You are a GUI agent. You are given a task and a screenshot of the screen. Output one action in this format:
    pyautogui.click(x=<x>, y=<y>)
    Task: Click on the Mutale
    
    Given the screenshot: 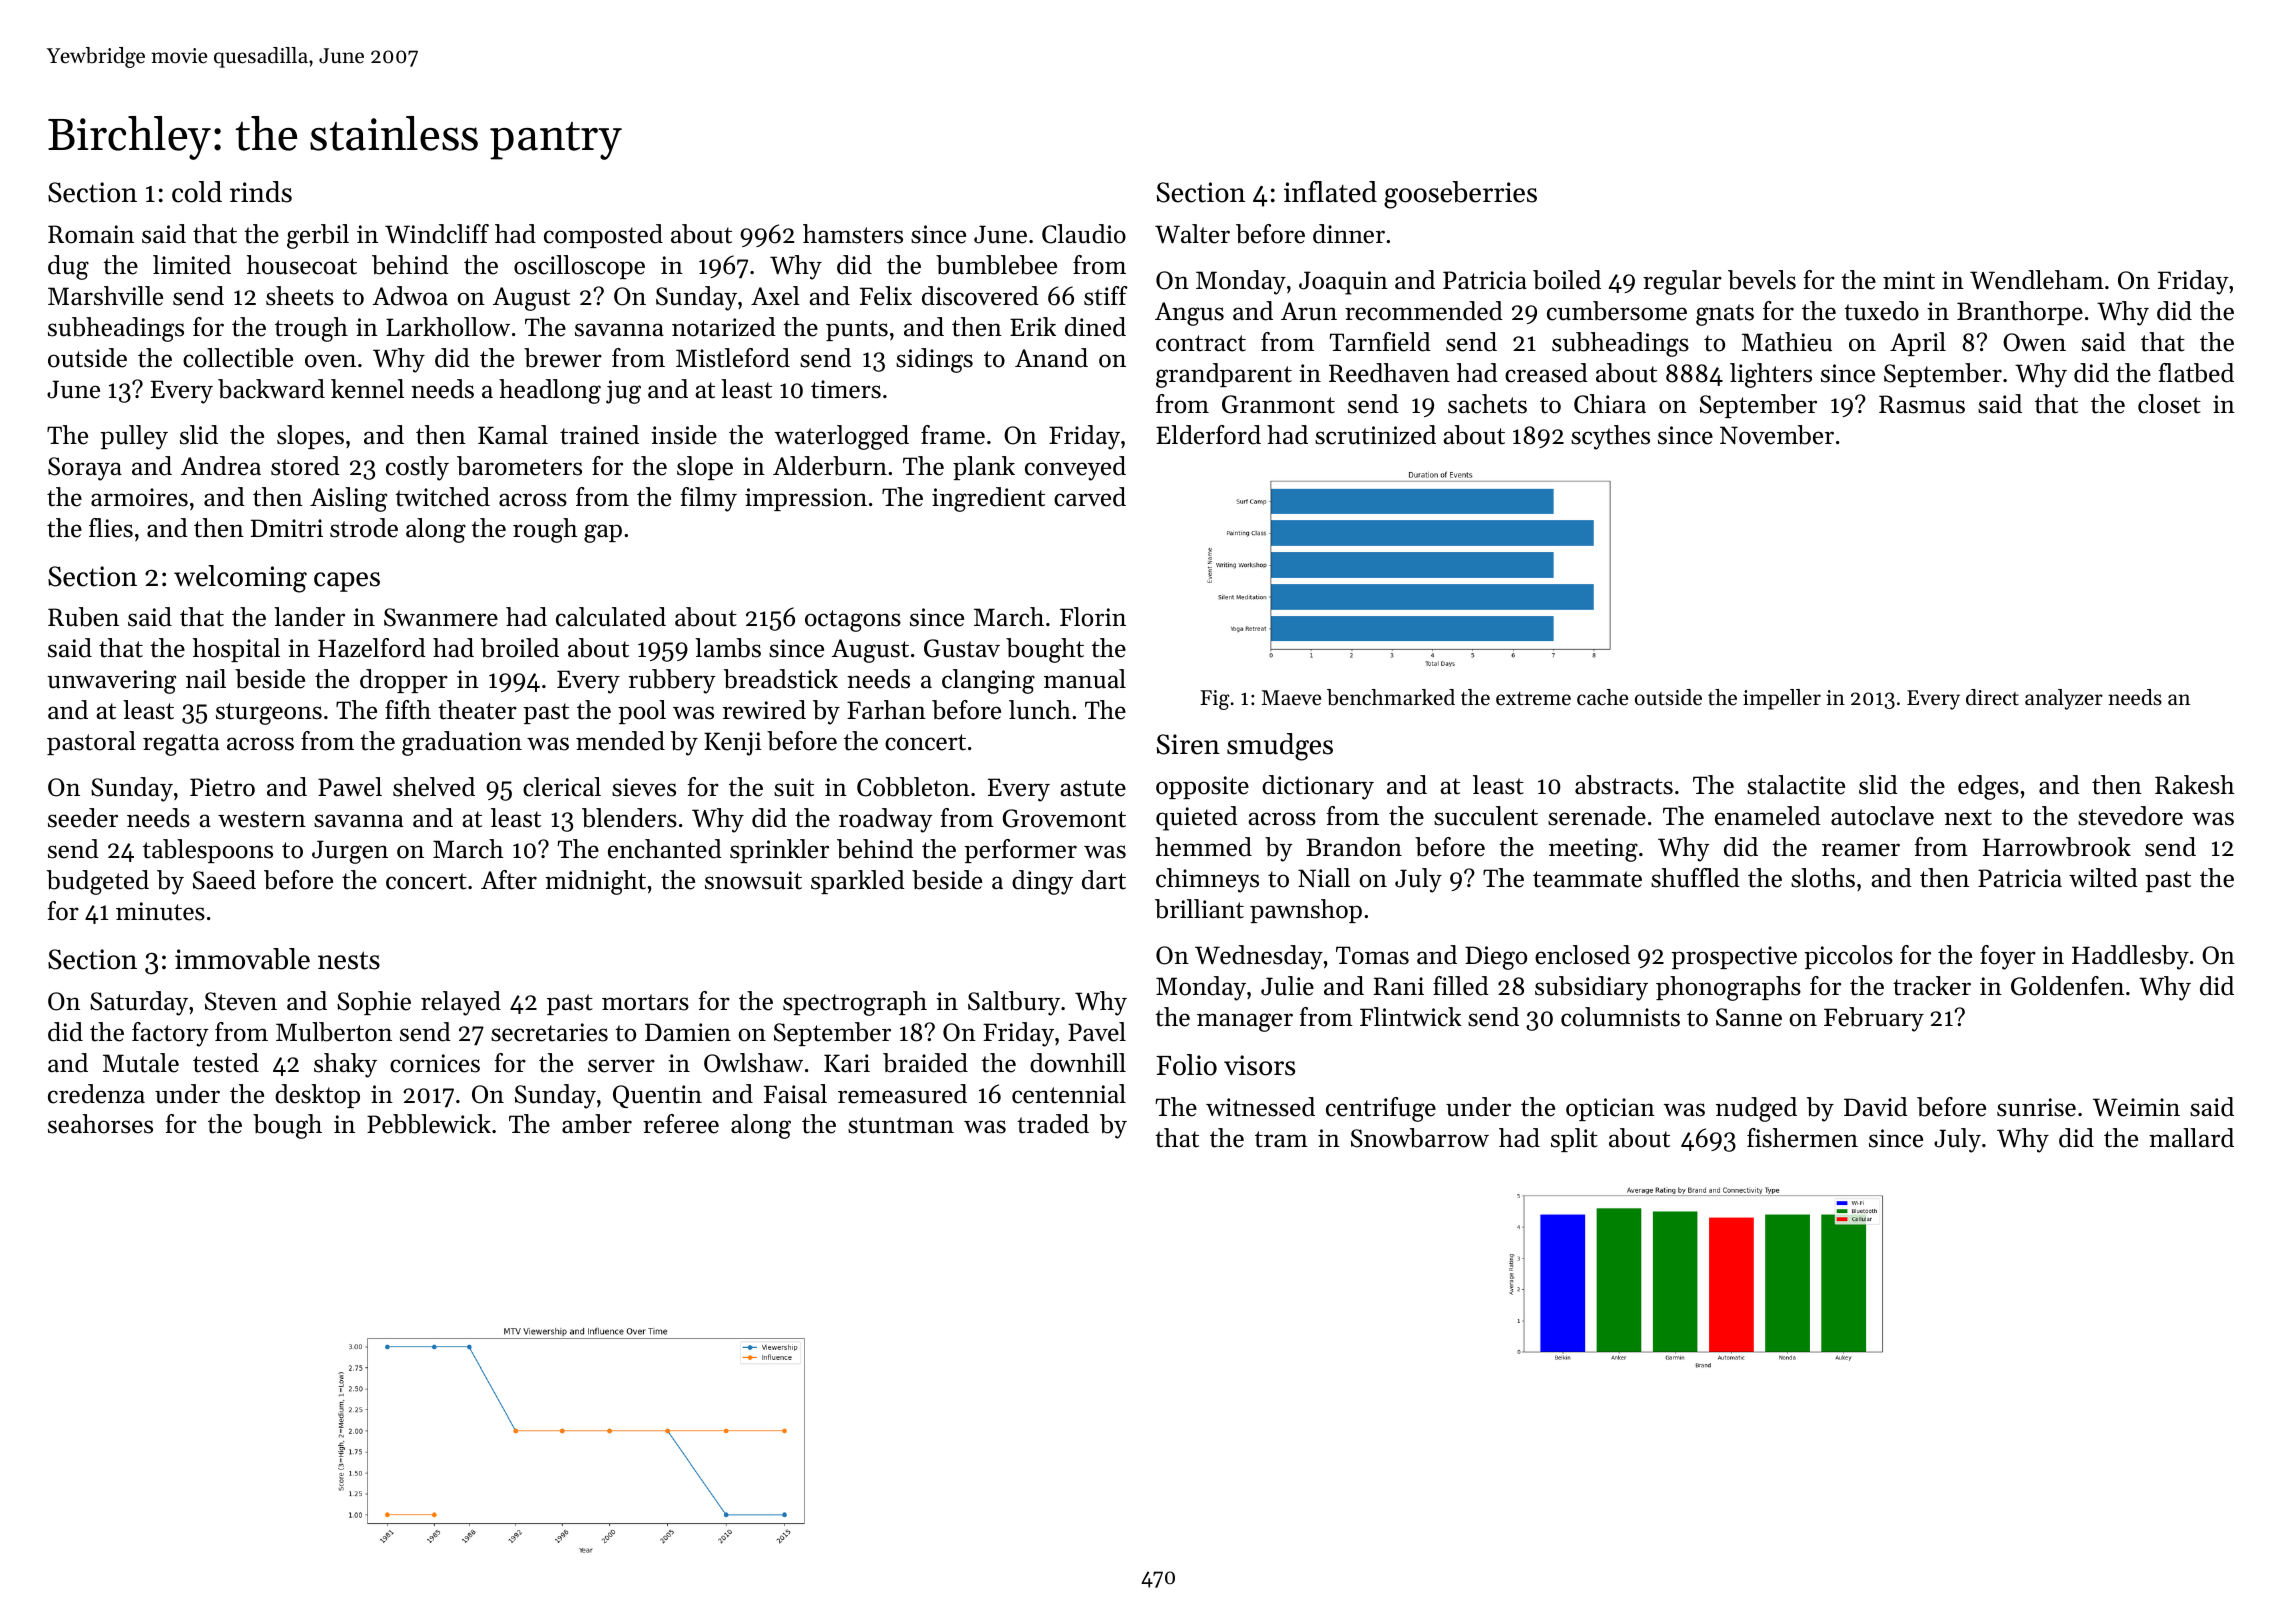 What is the action you would take?
    pyautogui.click(x=141, y=1063)
